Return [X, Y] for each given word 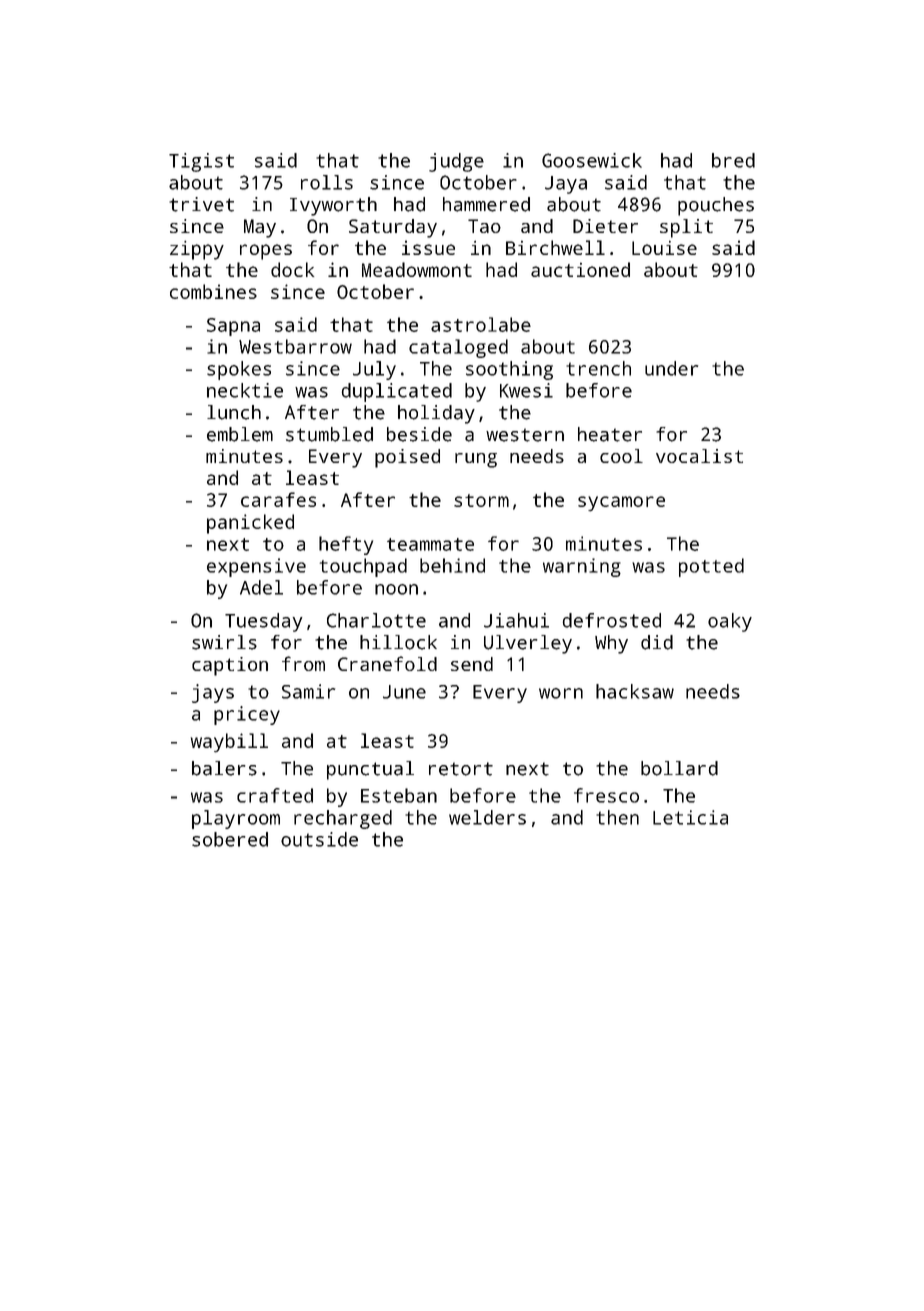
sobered [230, 839]
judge [456, 162]
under [671, 368]
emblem [240, 434]
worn [561, 693]
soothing [509, 370]
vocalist [699, 456]
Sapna [233, 327]
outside [319, 839]
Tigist [201, 162]
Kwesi [526, 390]
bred [733, 160]
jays [213, 693]
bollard [679, 768]
